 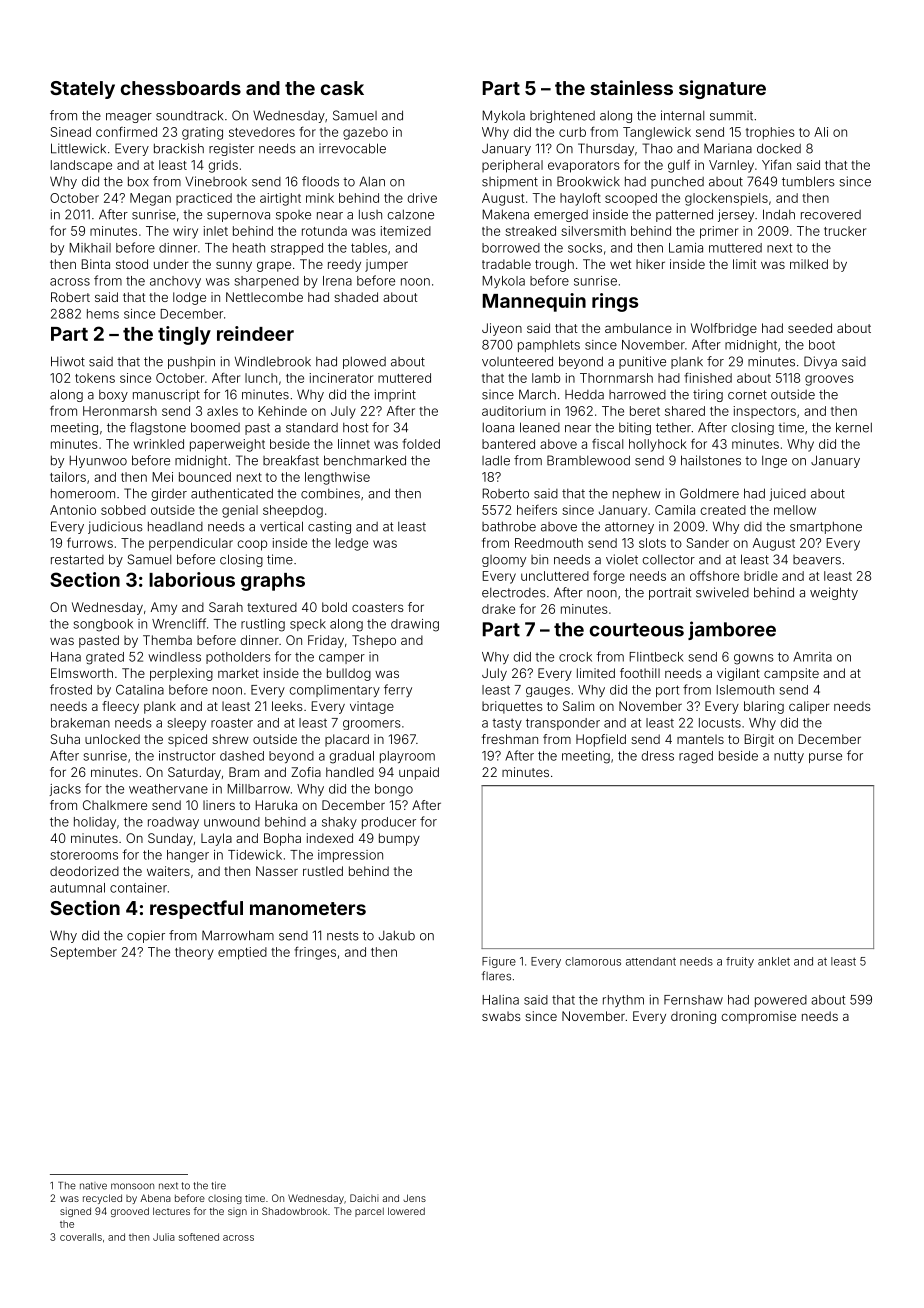 I want to click on raged, so click(x=696, y=757).
